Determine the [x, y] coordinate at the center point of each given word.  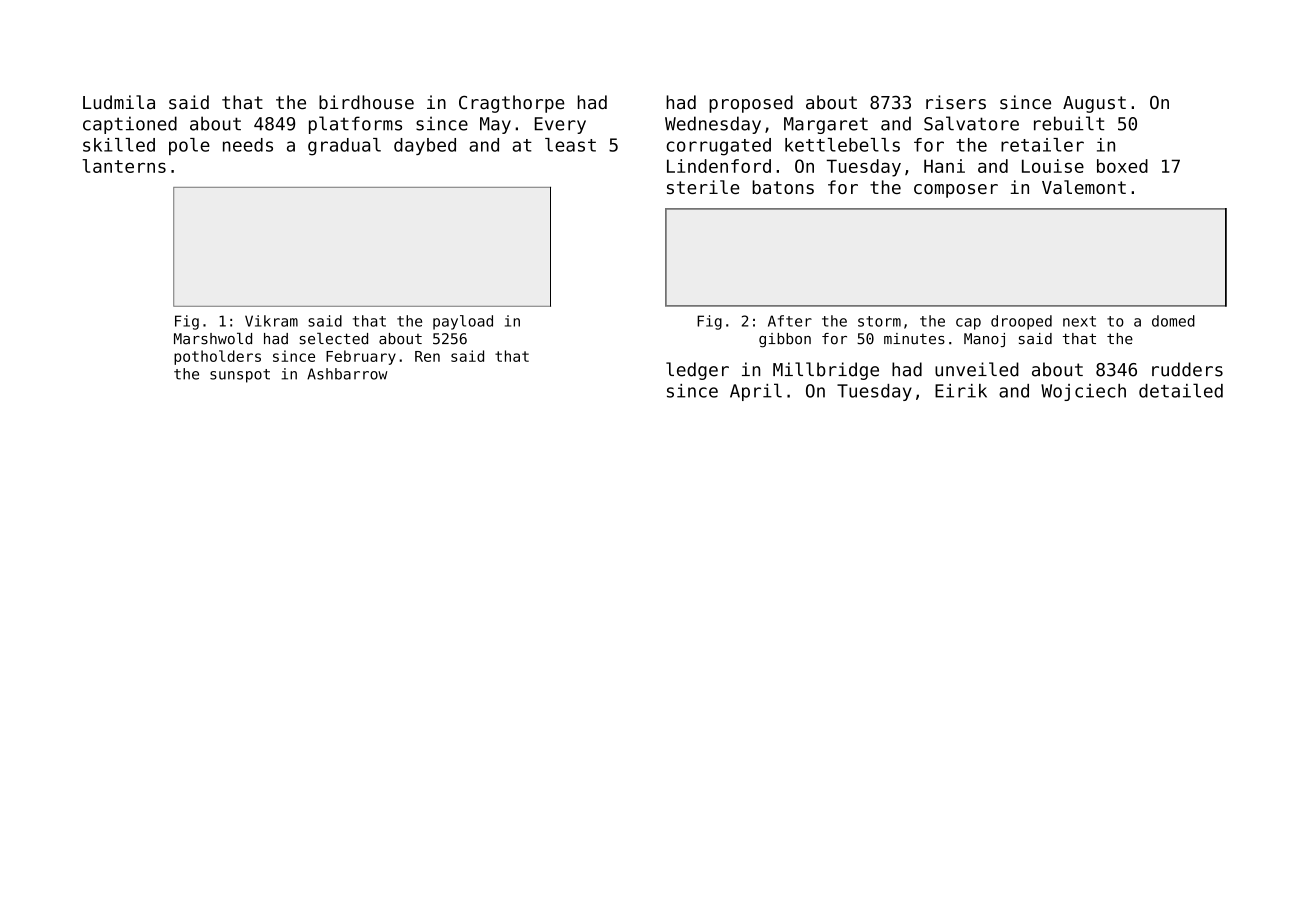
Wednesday [713, 125]
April [756, 392]
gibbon [785, 340]
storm [879, 321]
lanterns [124, 166]
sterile [703, 187]
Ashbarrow [347, 374]
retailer [1042, 145]
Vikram [271, 321]
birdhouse [366, 102]
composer [956, 191]
